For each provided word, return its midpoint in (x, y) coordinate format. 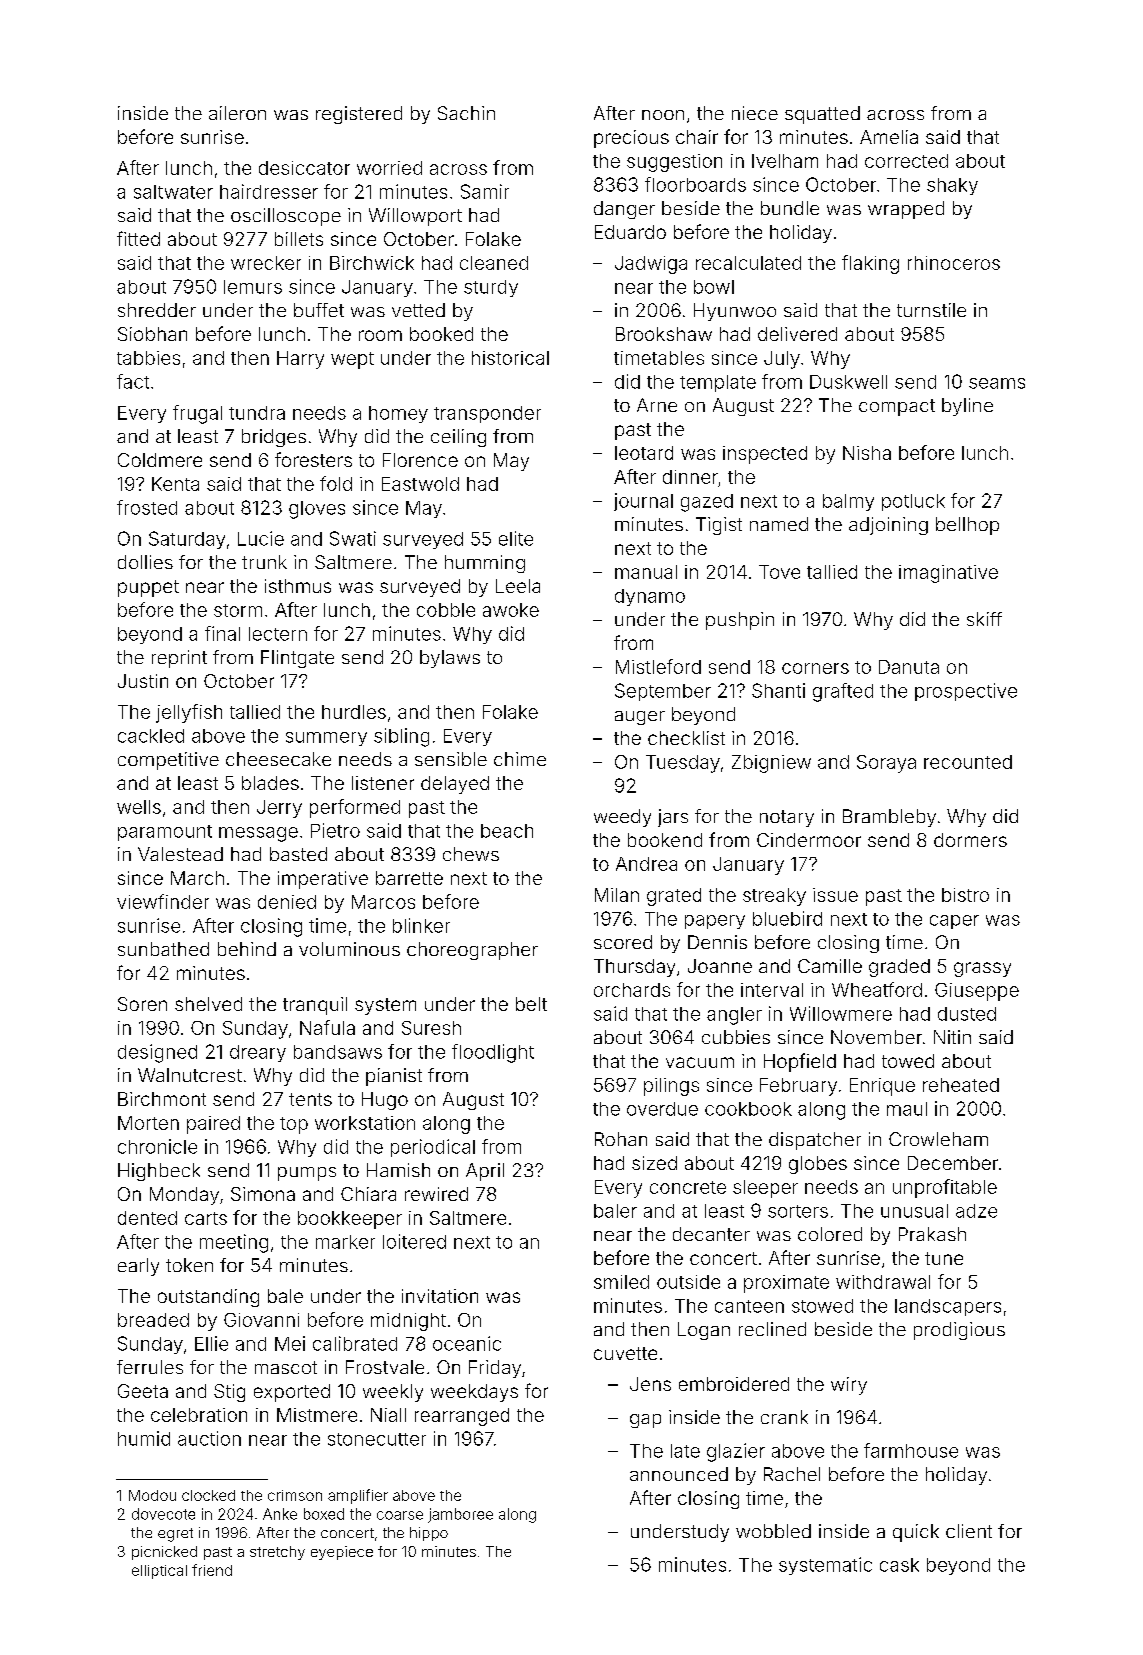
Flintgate (297, 659)
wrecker (266, 263)
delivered (797, 334)
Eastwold (420, 484)
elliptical (159, 1572)
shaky (952, 186)
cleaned (494, 263)
